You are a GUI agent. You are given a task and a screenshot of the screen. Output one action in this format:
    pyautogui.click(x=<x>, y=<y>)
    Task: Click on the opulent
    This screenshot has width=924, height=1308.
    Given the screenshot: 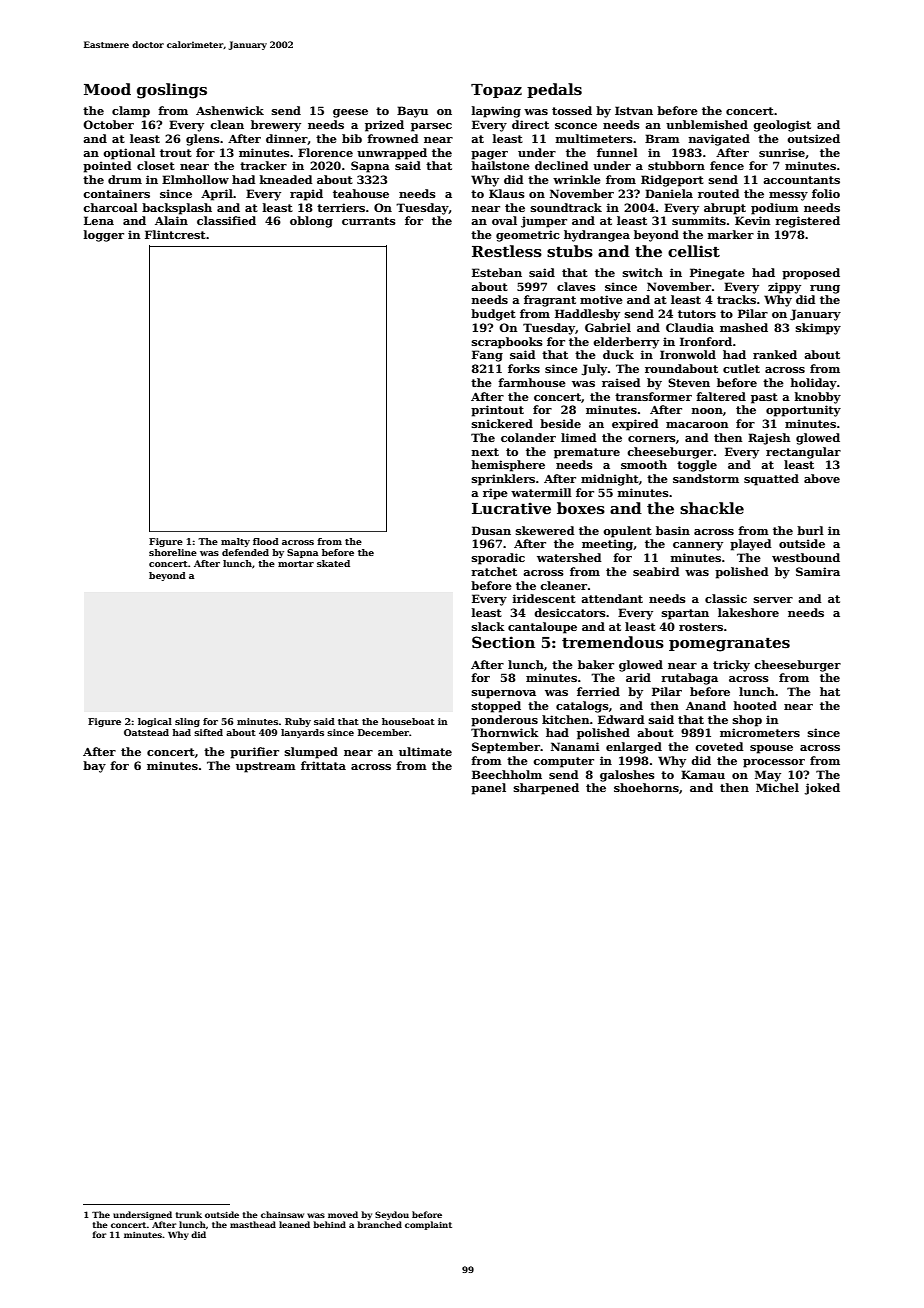 What is the action you would take?
    pyautogui.click(x=627, y=532)
